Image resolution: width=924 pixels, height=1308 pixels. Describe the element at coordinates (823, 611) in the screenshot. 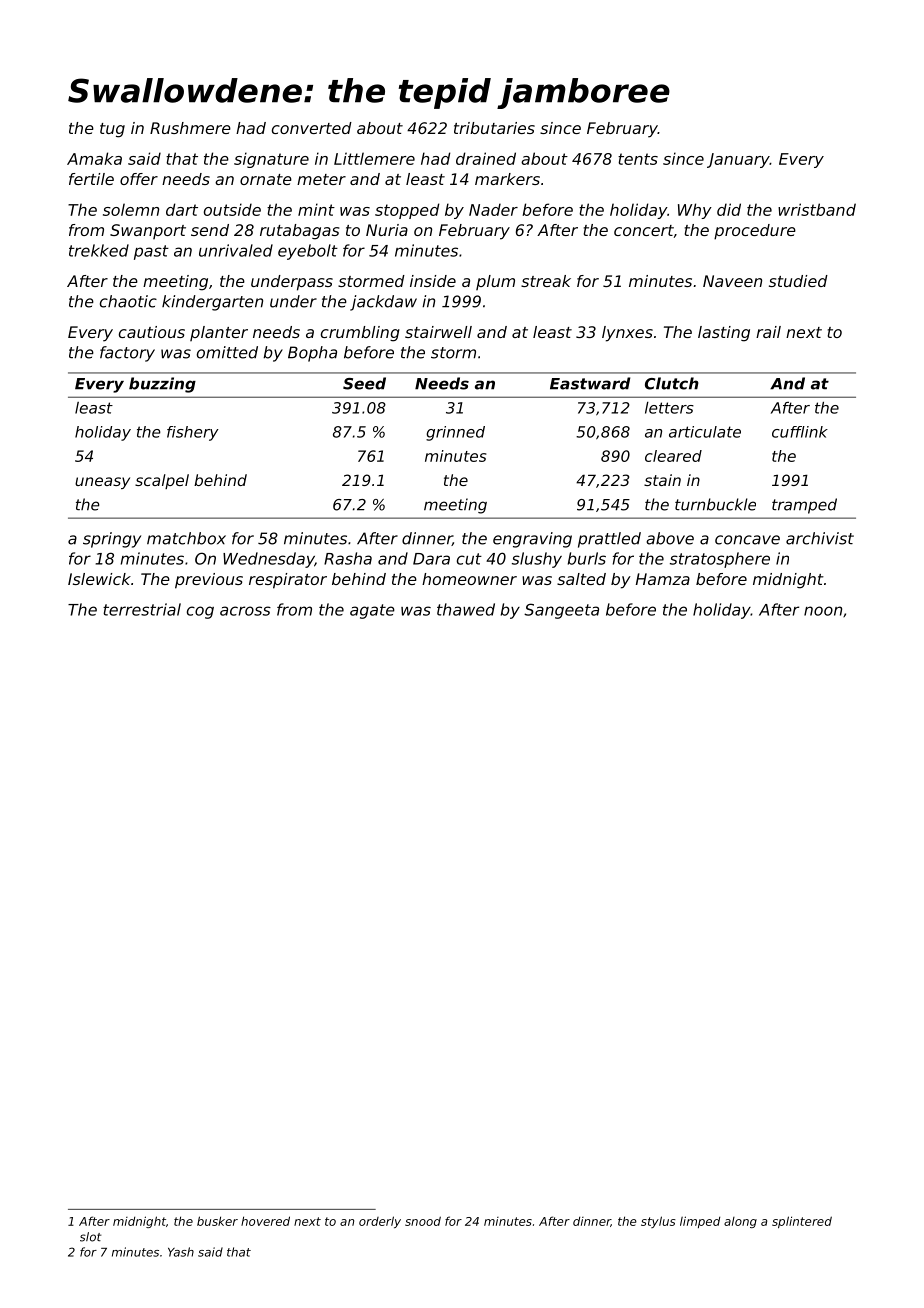

I see `noon` at that location.
